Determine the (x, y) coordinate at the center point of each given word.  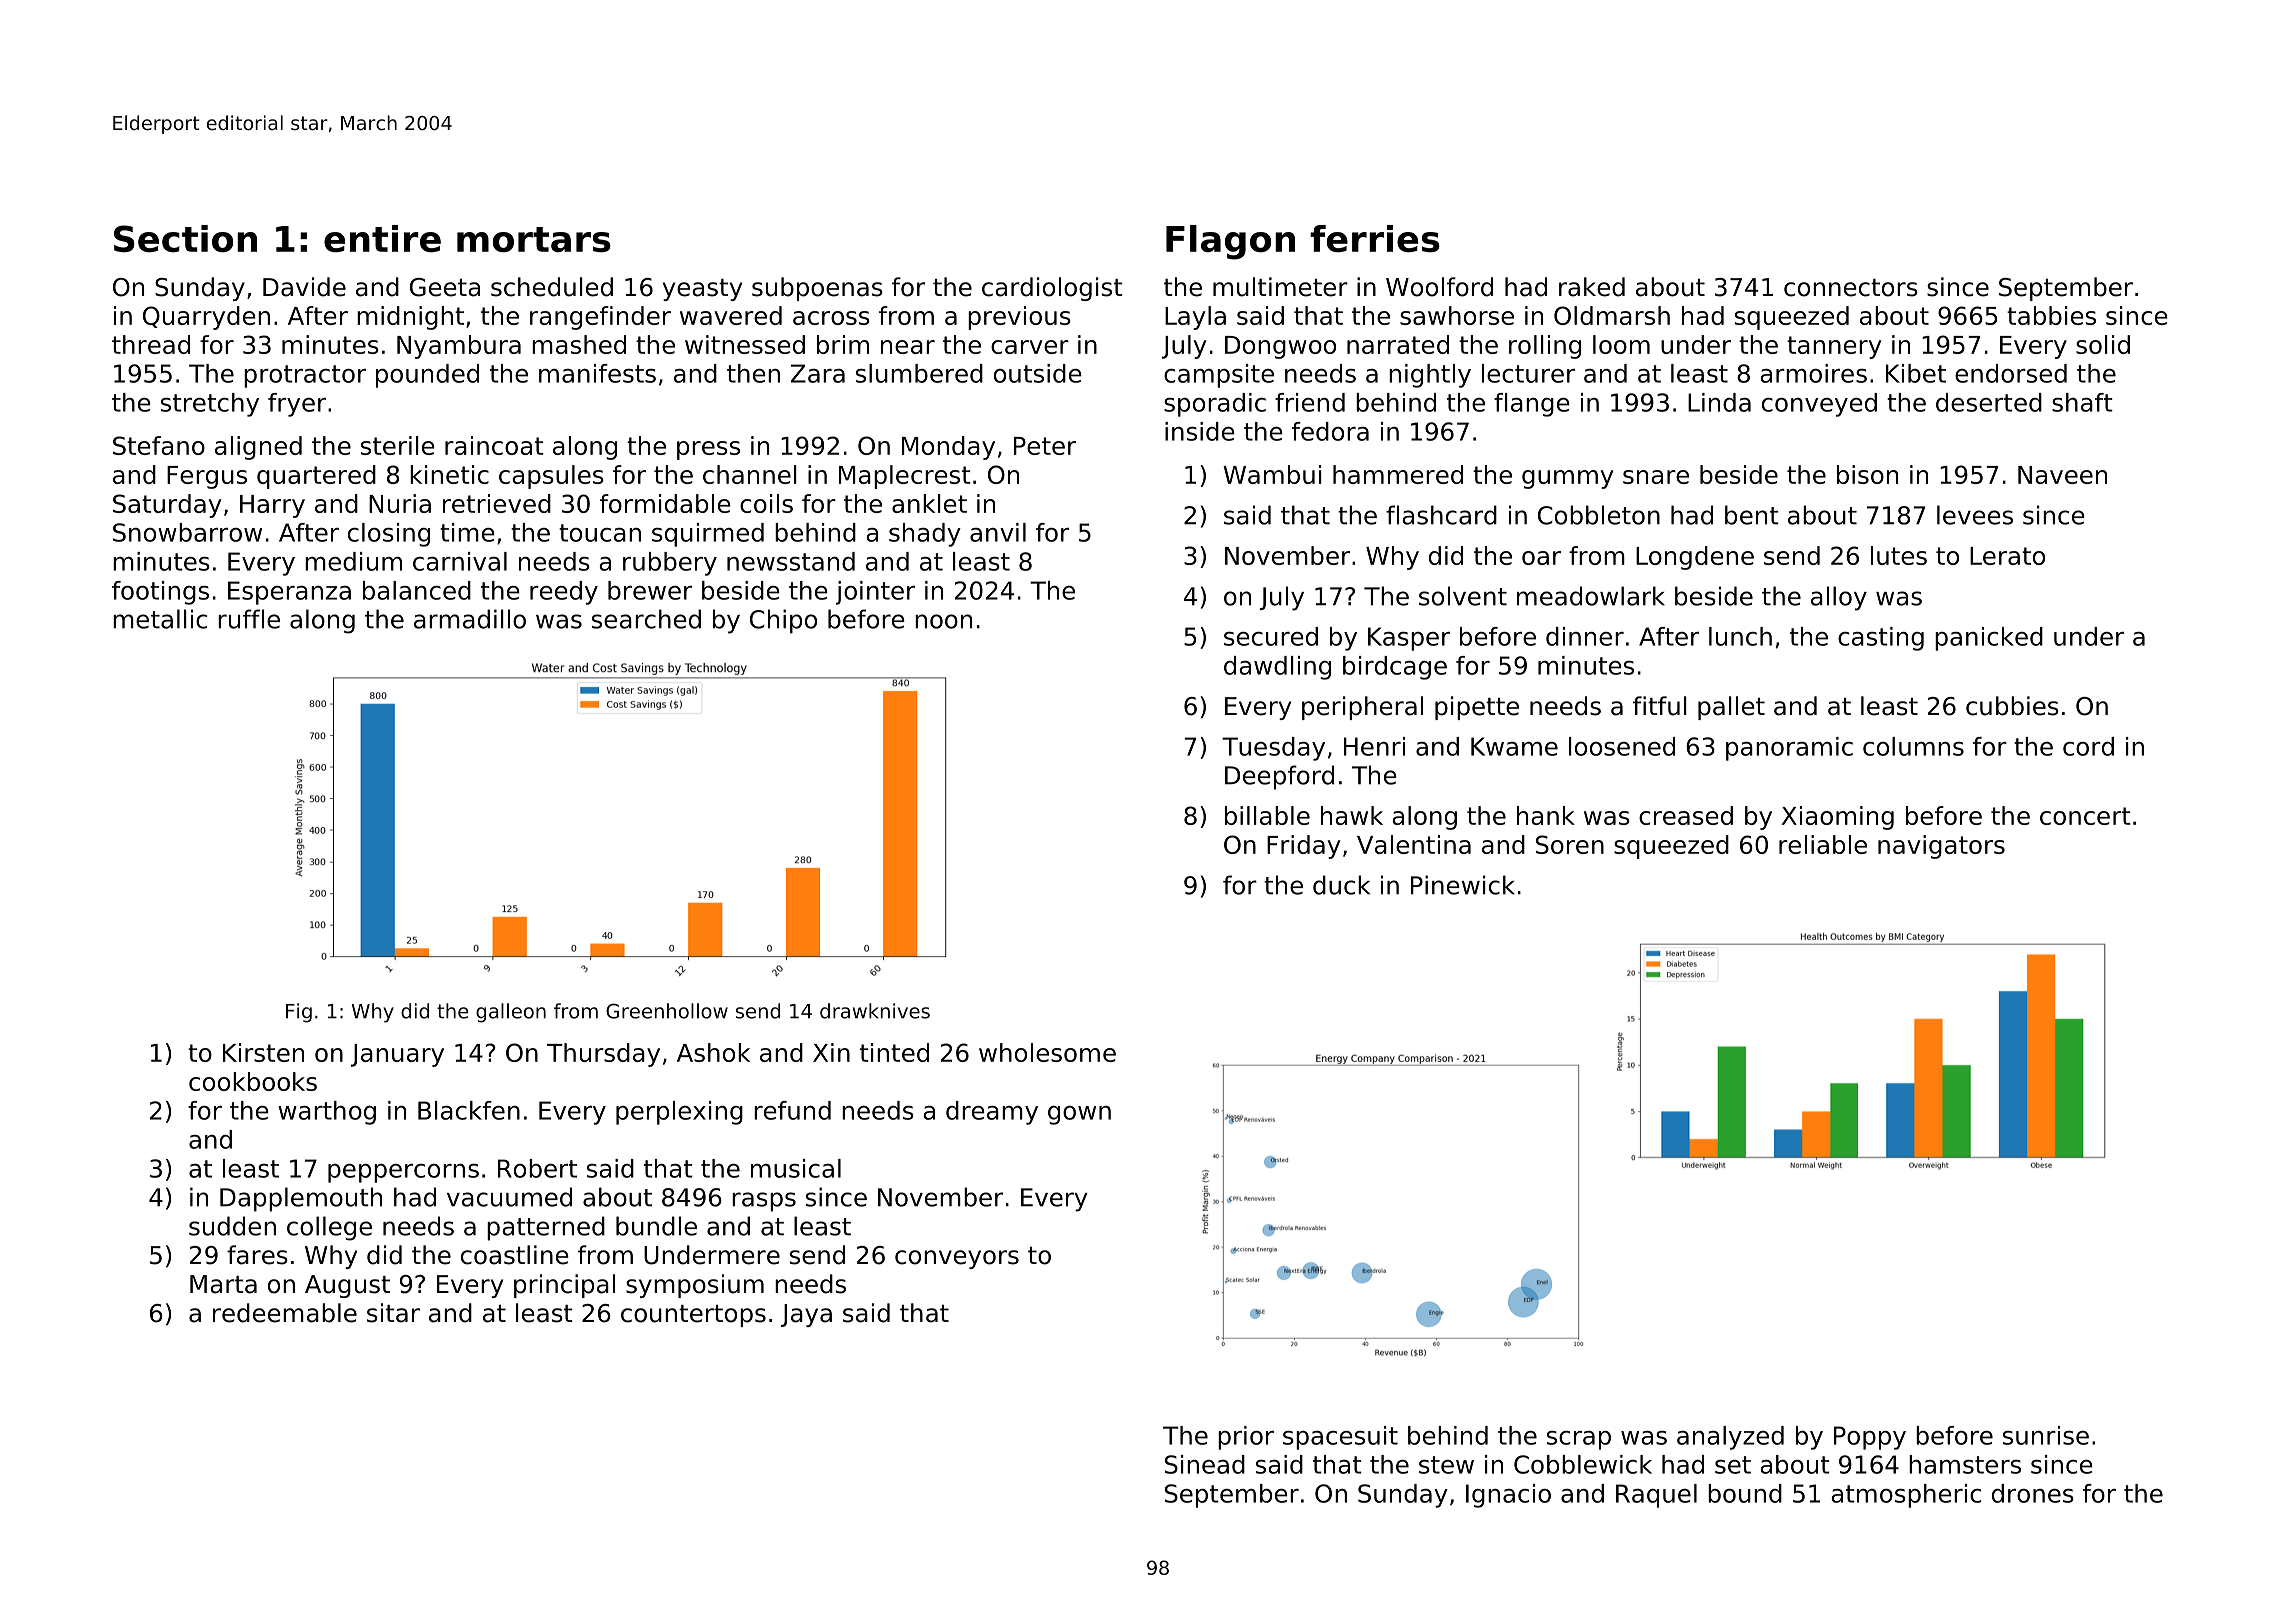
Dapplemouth (301, 1199)
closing (389, 535)
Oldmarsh (1612, 315)
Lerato (2007, 556)
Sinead (1205, 1464)
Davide (304, 287)
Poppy (1870, 1438)
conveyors (957, 1259)
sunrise (2046, 1435)
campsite (1219, 376)
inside (1200, 431)
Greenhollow (667, 1011)
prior (1246, 1438)
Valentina (1414, 844)
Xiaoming (1838, 818)
